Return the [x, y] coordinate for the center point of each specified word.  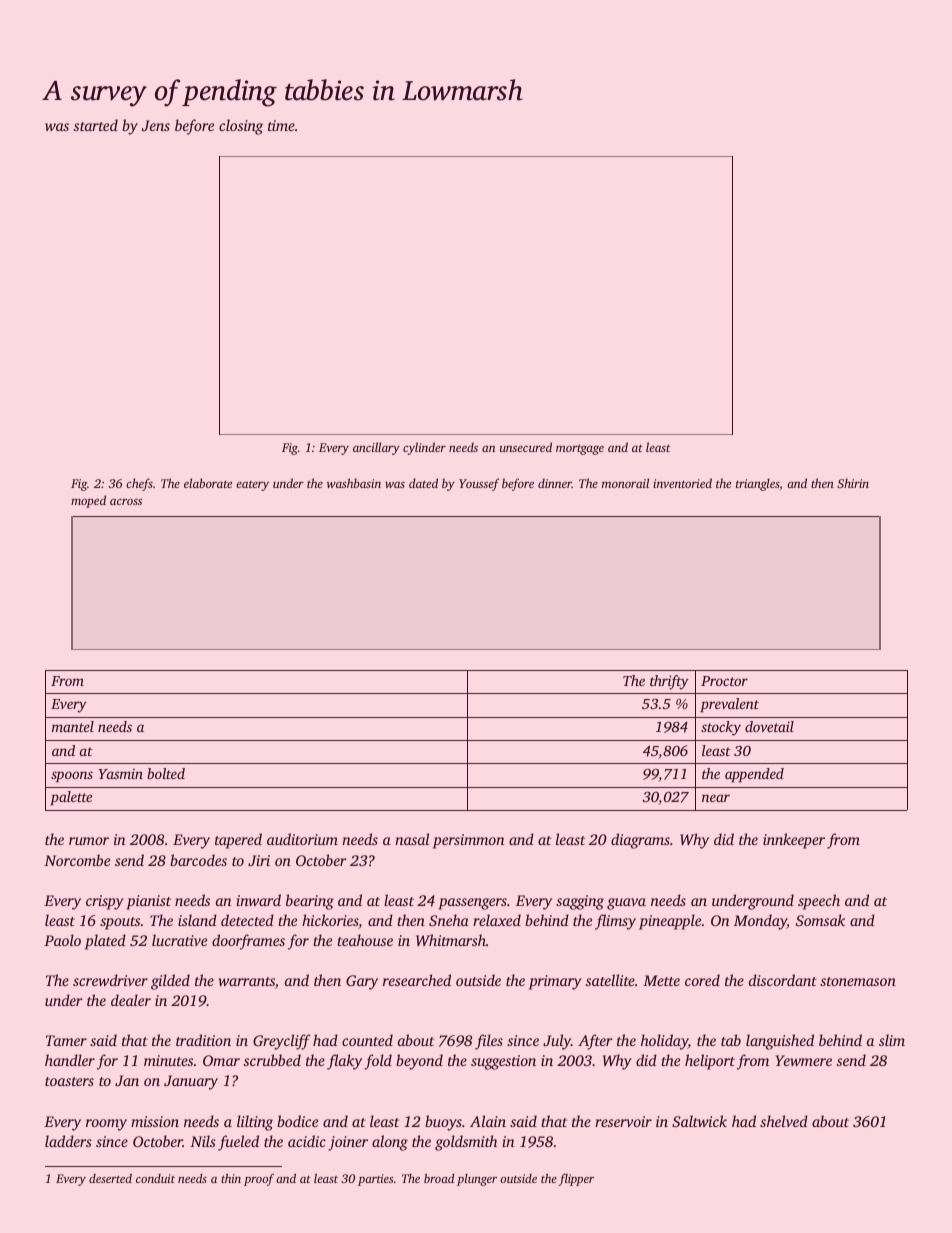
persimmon [469, 841]
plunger [477, 1180]
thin [231, 1178]
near [716, 798]
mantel [73, 726]
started [95, 125]
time [281, 125]
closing [241, 127]
